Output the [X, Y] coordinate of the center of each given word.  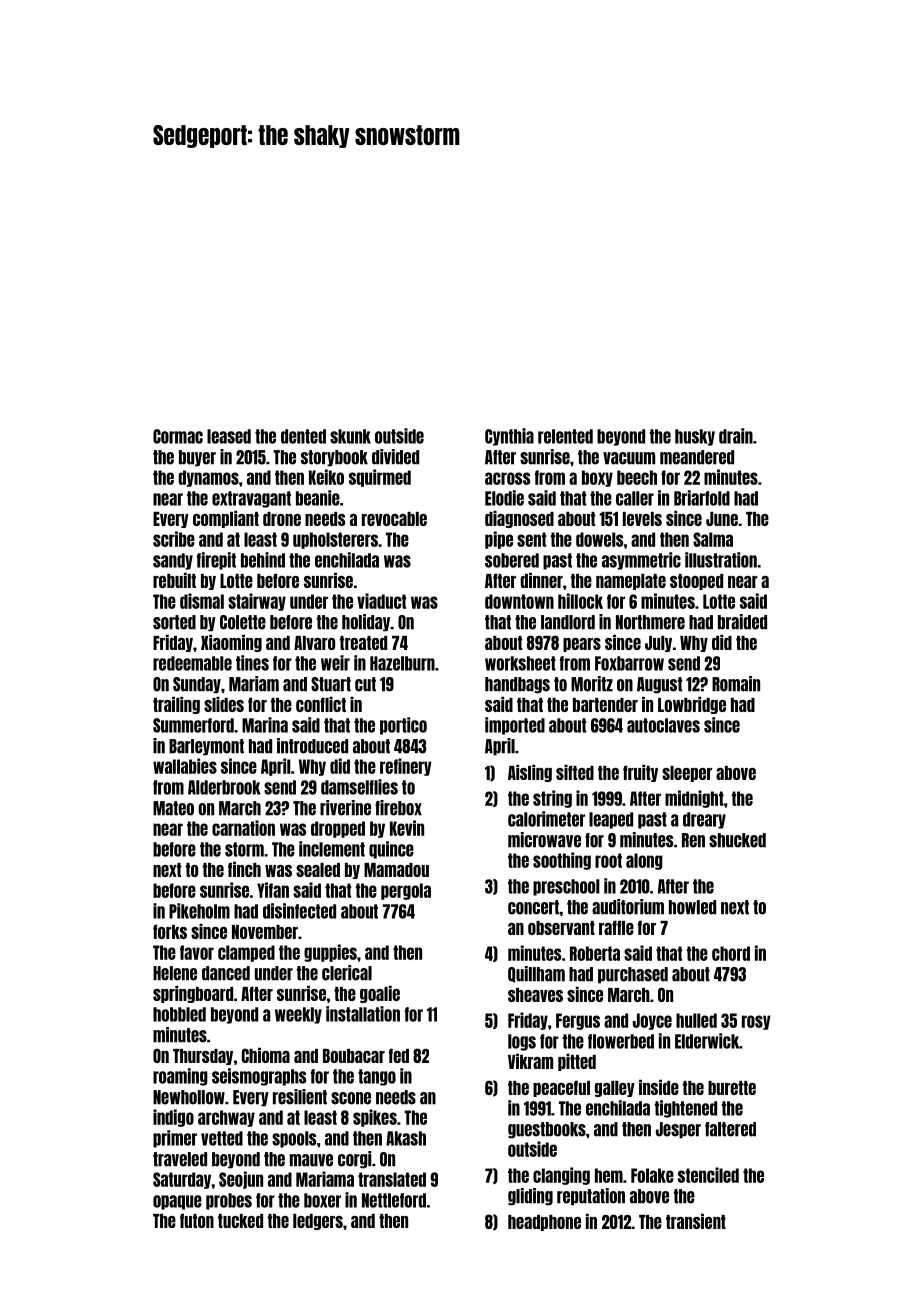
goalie [380, 994]
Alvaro [314, 643]
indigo [173, 1118]
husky [695, 437]
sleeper [687, 774]
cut [365, 684]
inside [659, 1087]
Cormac [178, 436]
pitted [577, 1062]
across [507, 478]
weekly [298, 1015]
